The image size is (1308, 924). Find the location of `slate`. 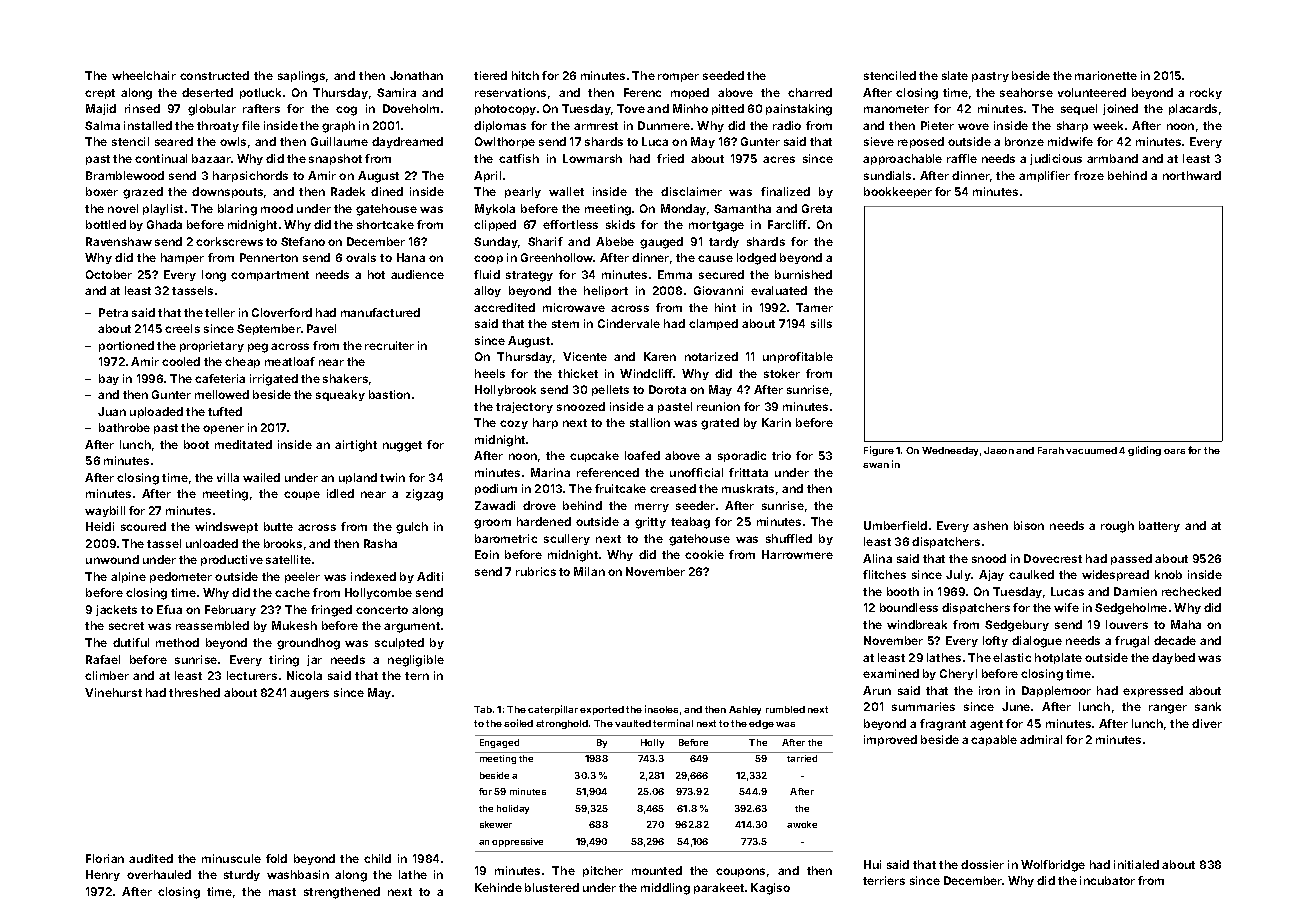

slate is located at coordinates (955, 75).
